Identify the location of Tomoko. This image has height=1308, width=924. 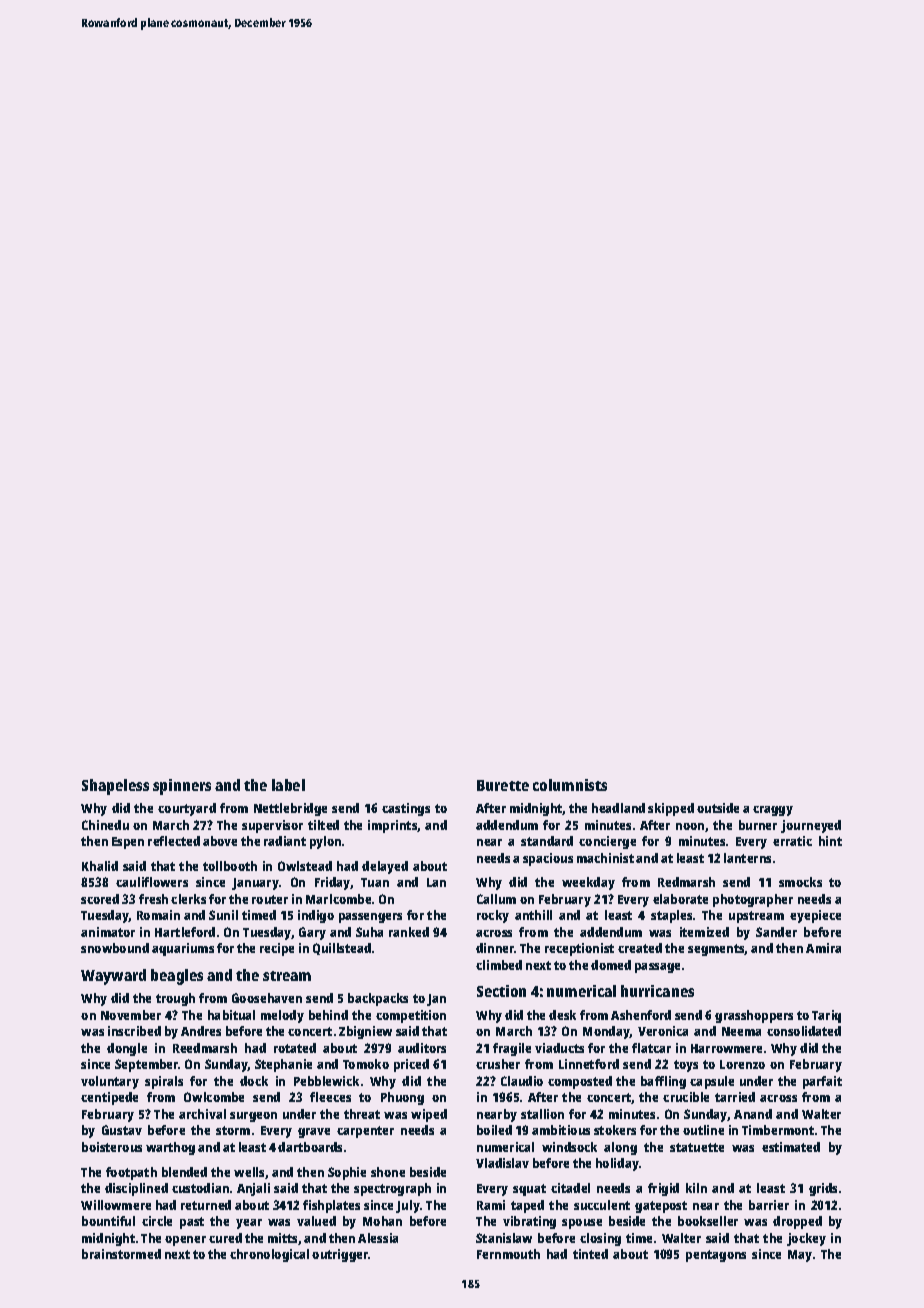
(366, 1064).
